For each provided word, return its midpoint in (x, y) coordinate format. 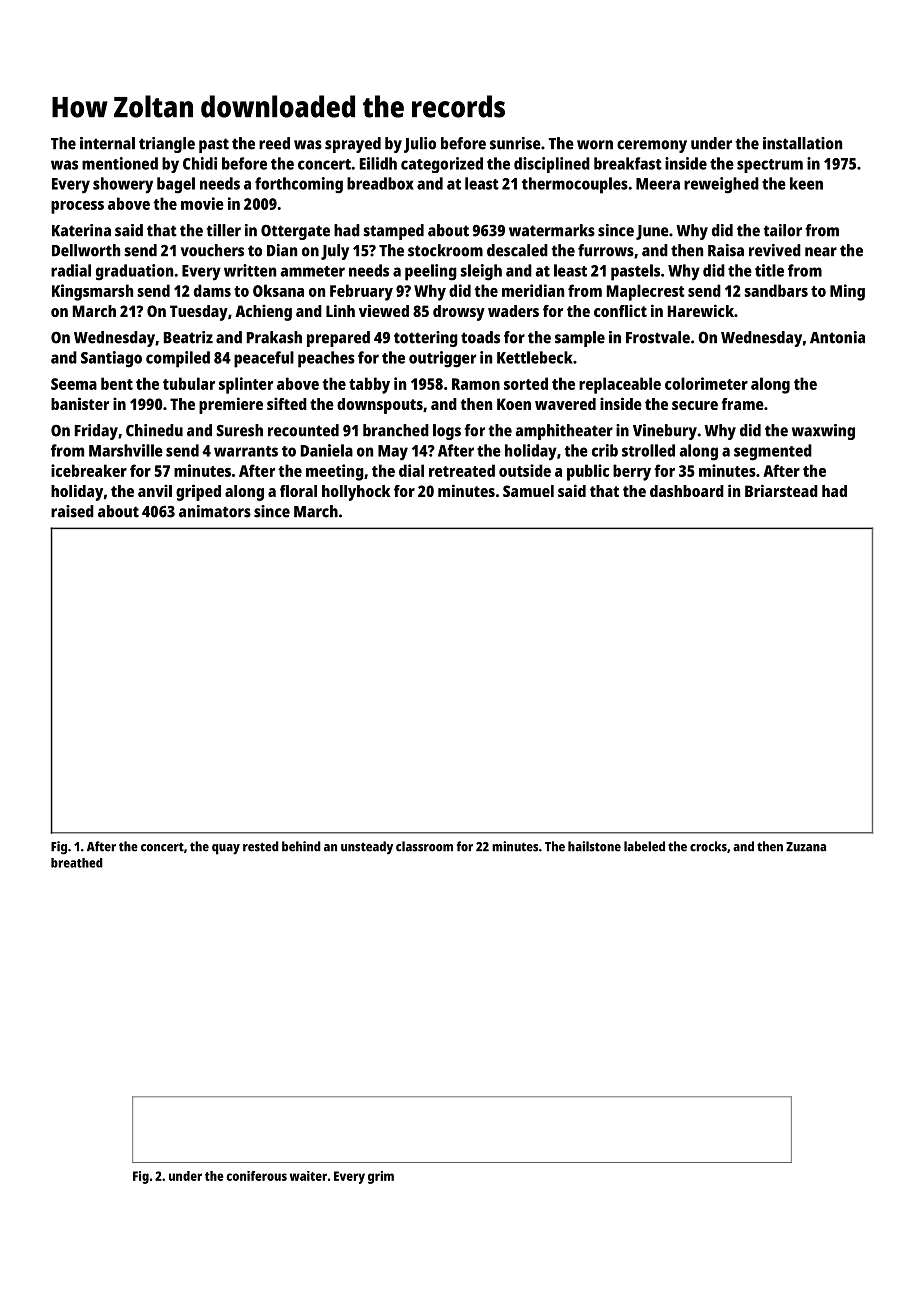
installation (802, 143)
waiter (308, 1176)
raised (72, 511)
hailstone (594, 846)
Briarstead (781, 490)
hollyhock (356, 493)
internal (107, 143)
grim (381, 1177)
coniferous (256, 1176)
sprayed (353, 145)
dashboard (687, 491)
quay (226, 849)
